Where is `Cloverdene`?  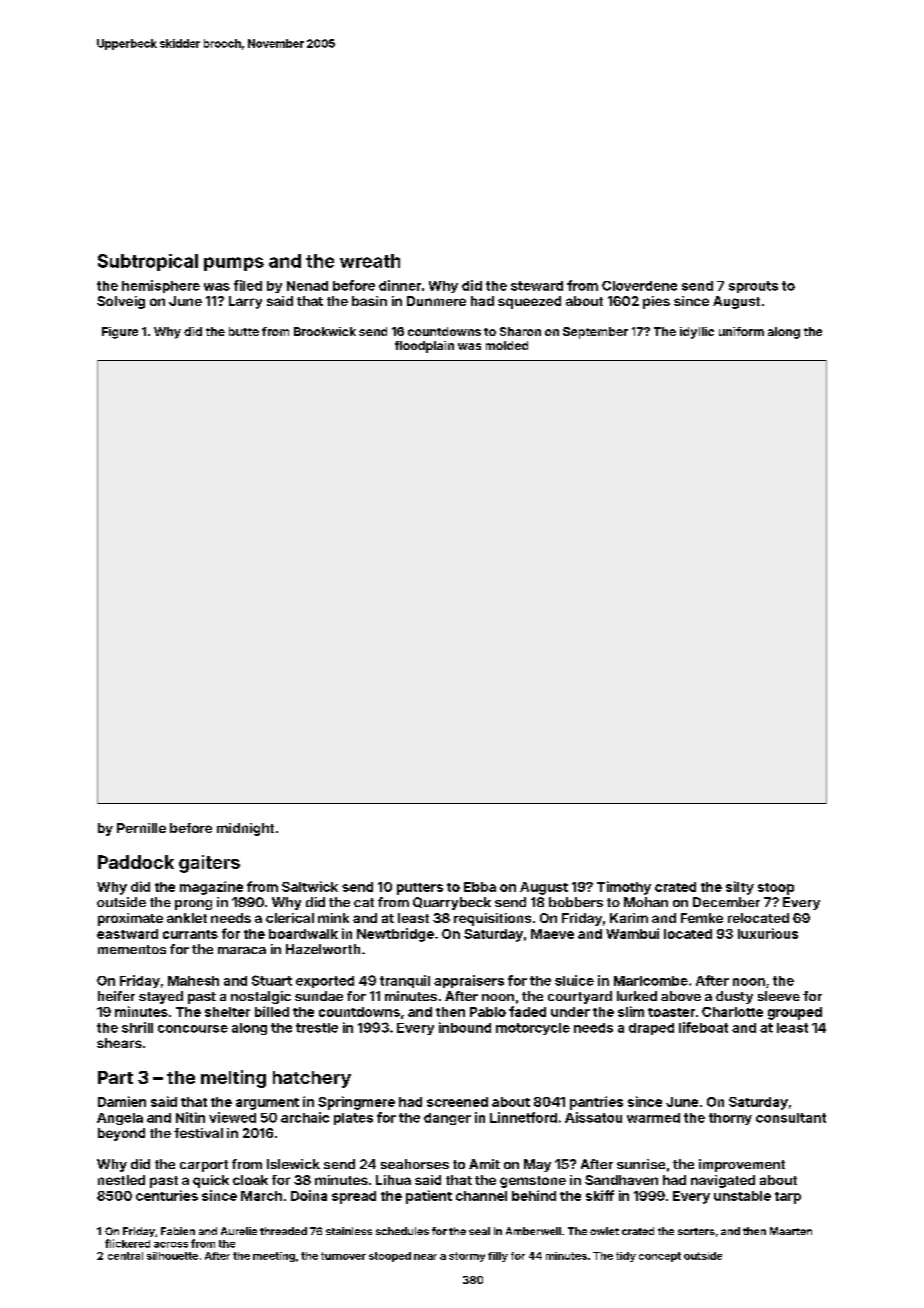
Cloverdene is located at coordinates (639, 286).
